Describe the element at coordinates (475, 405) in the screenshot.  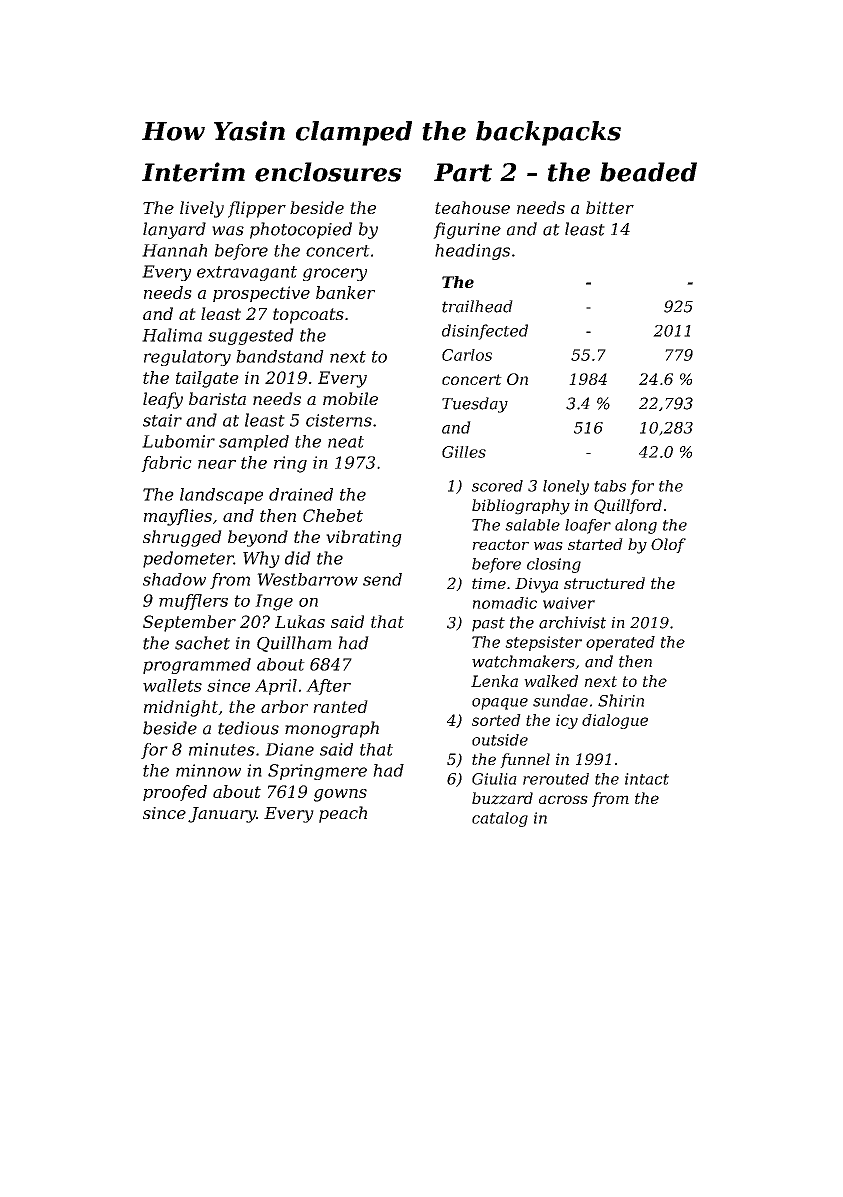
I see `Tuesday` at that location.
